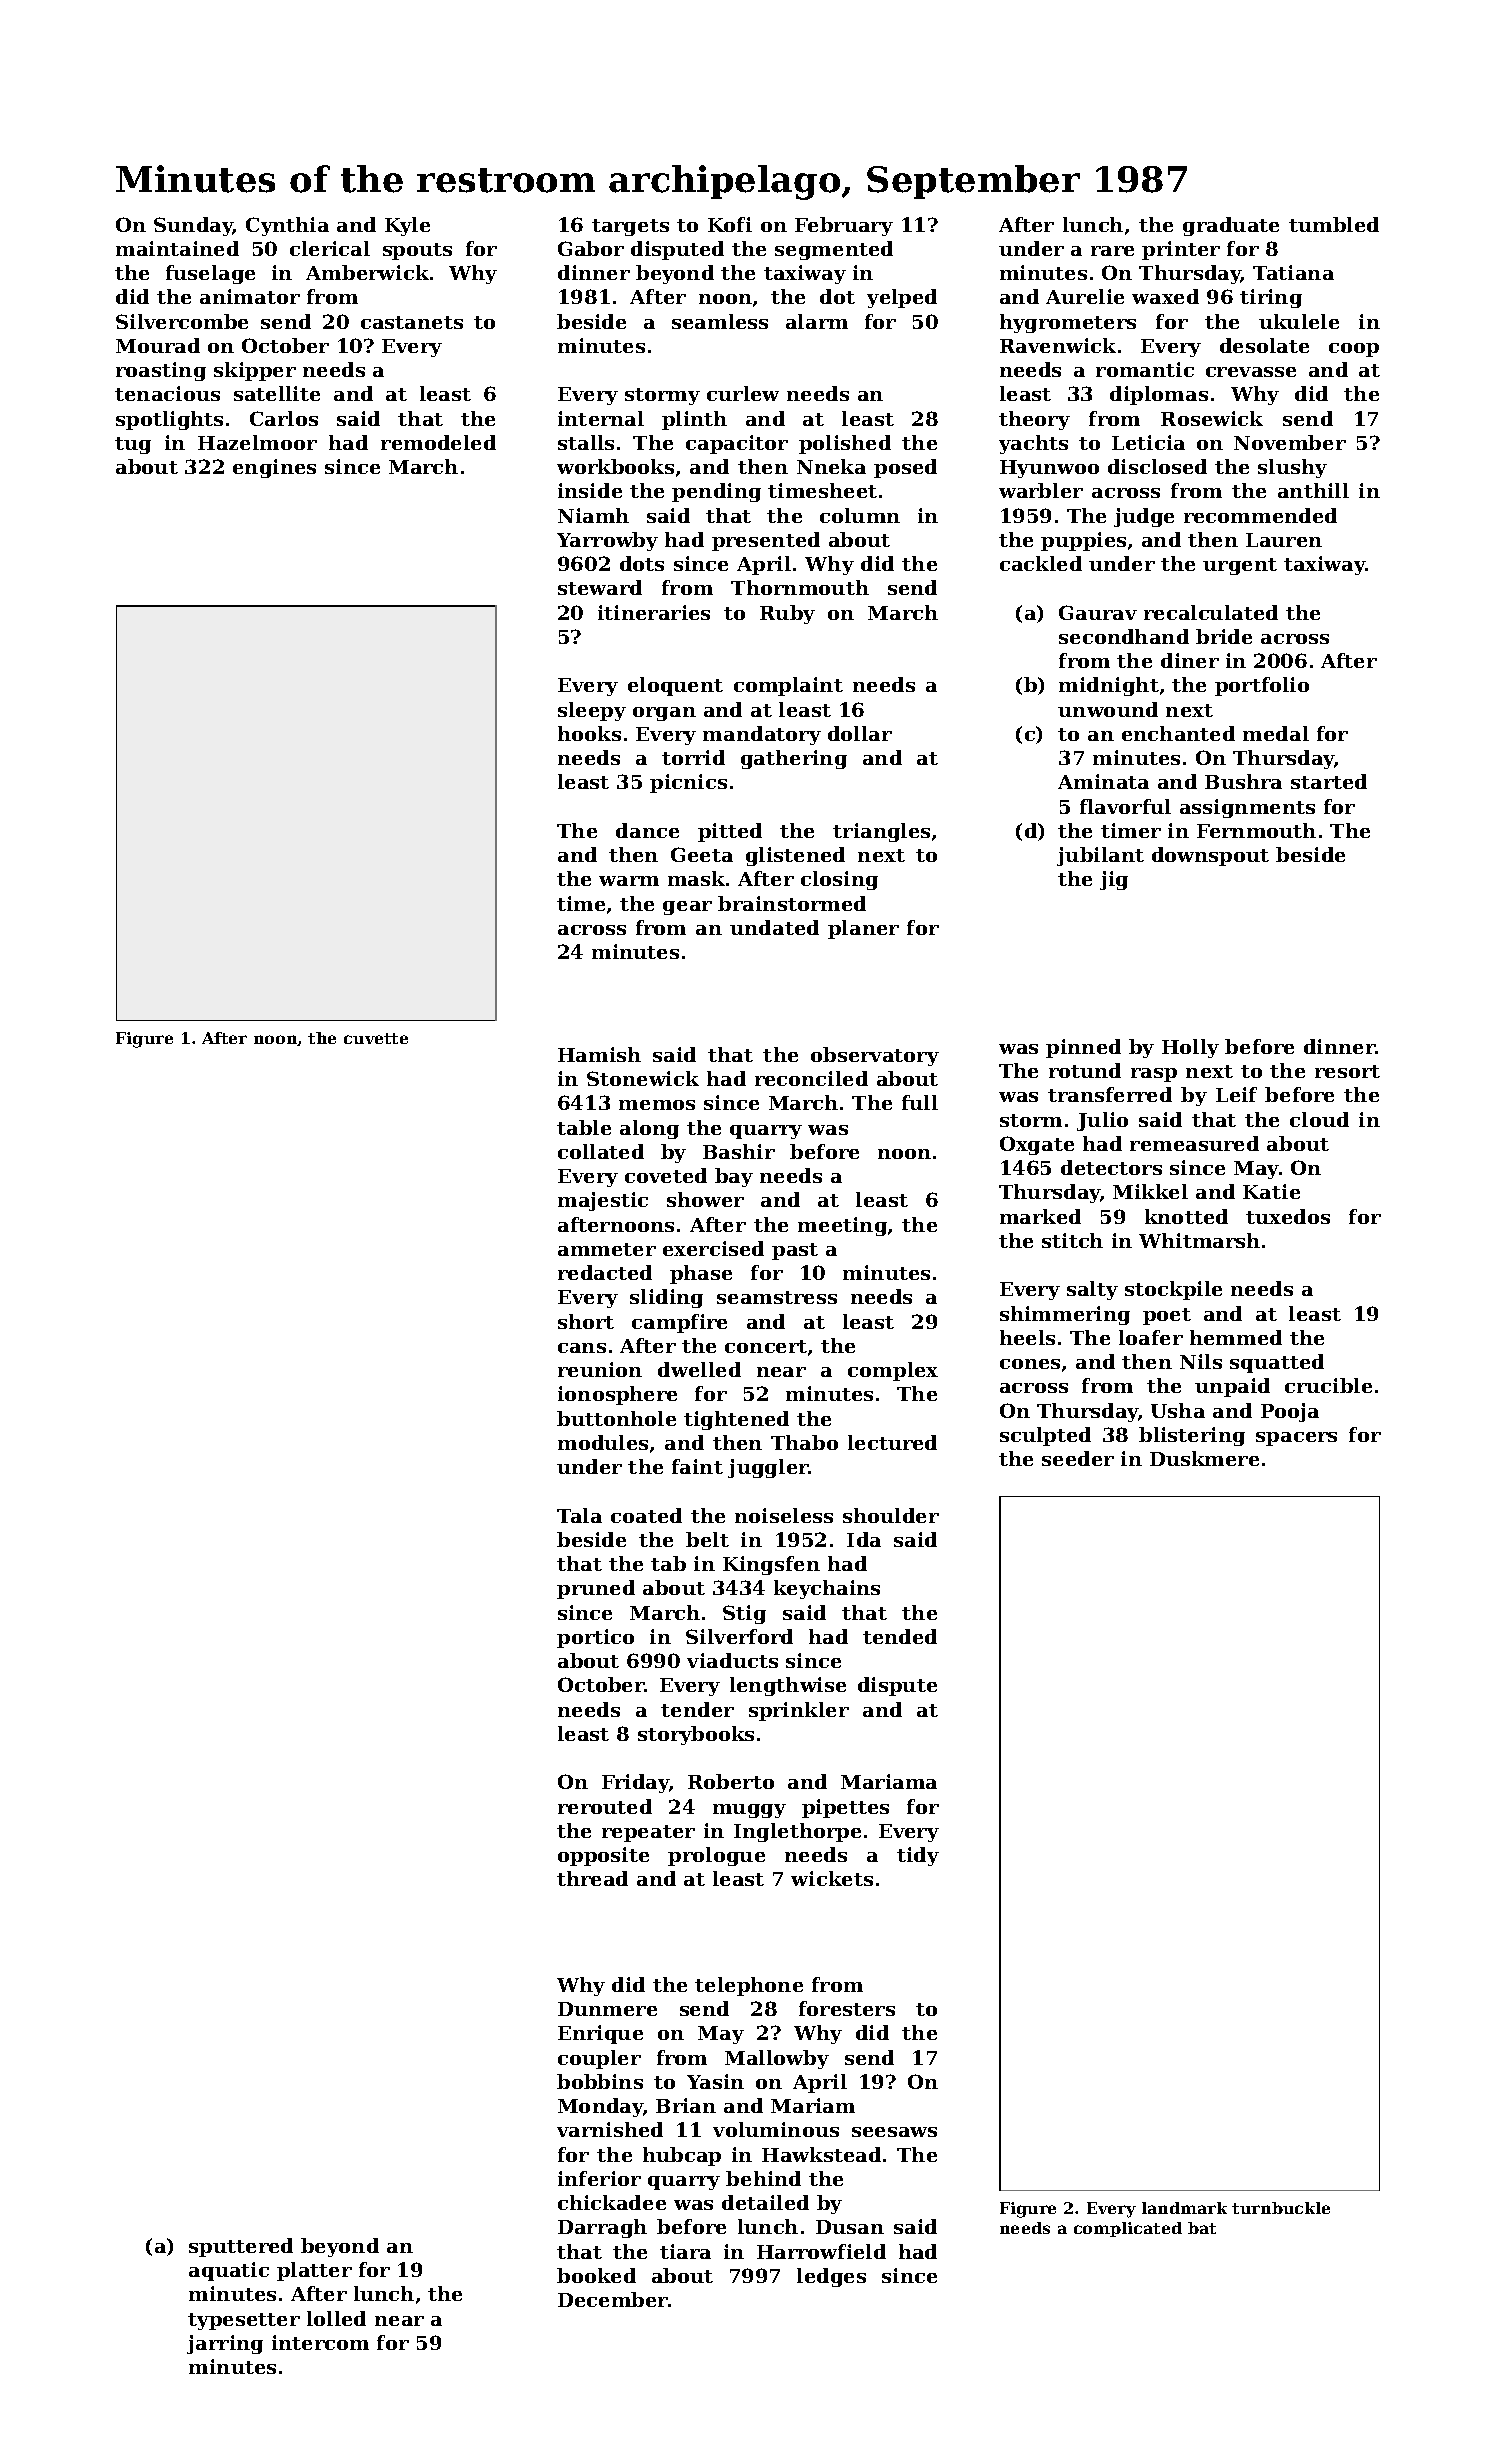 This screenshot has height=2464, width=1496. Describe the element at coordinates (1334, 224) in the screenshot. I see `tumbled` at that location.
